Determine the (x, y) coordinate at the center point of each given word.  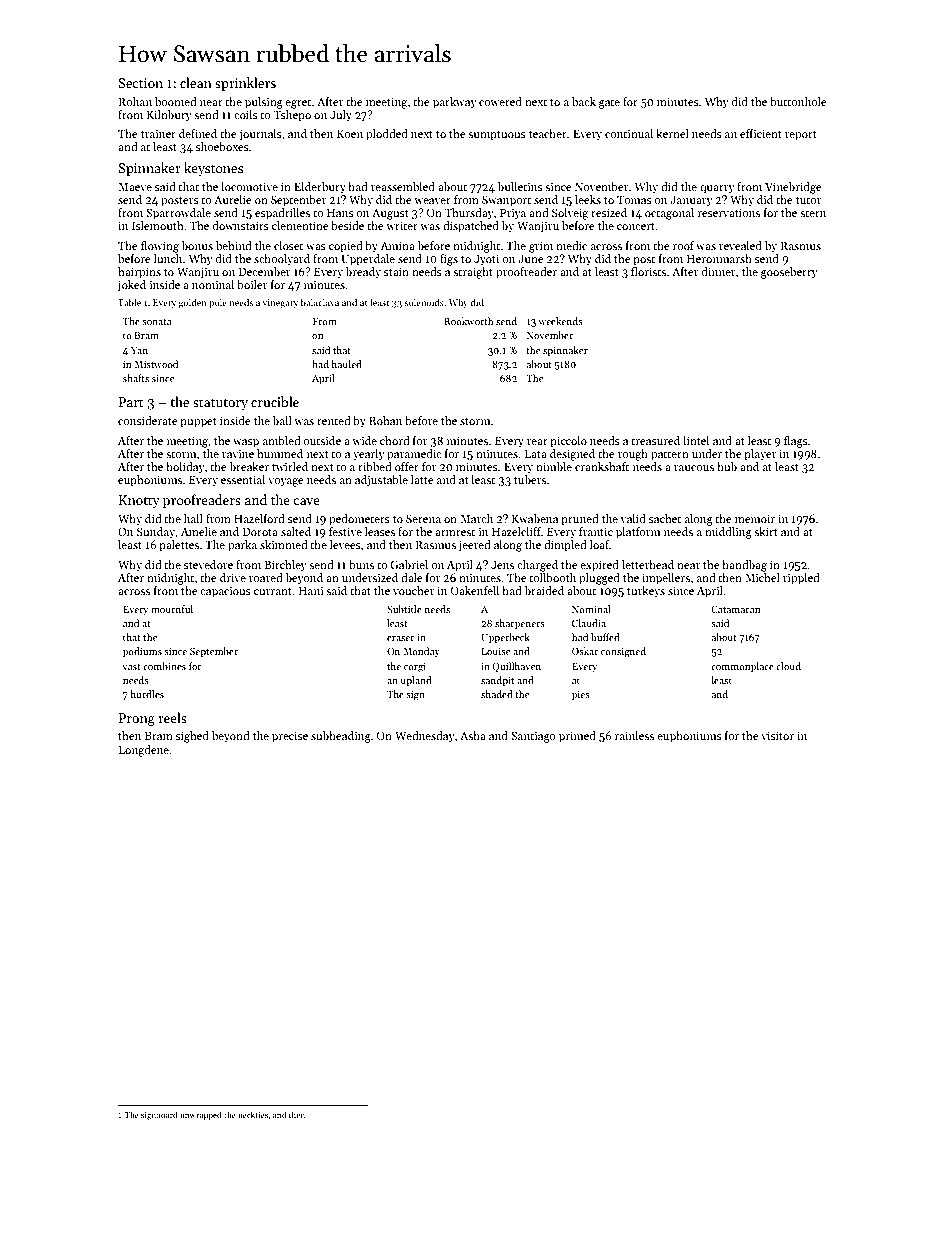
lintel (696, 440)
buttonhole (798, 101)
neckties (253, 1114)
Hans (340, 213)
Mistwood (156, 364)
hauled (346, 364)
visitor (777, 735)
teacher (548, 133)
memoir (755, 519)
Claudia (589, 623)
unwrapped (201, 1115)
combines (164, 666)
